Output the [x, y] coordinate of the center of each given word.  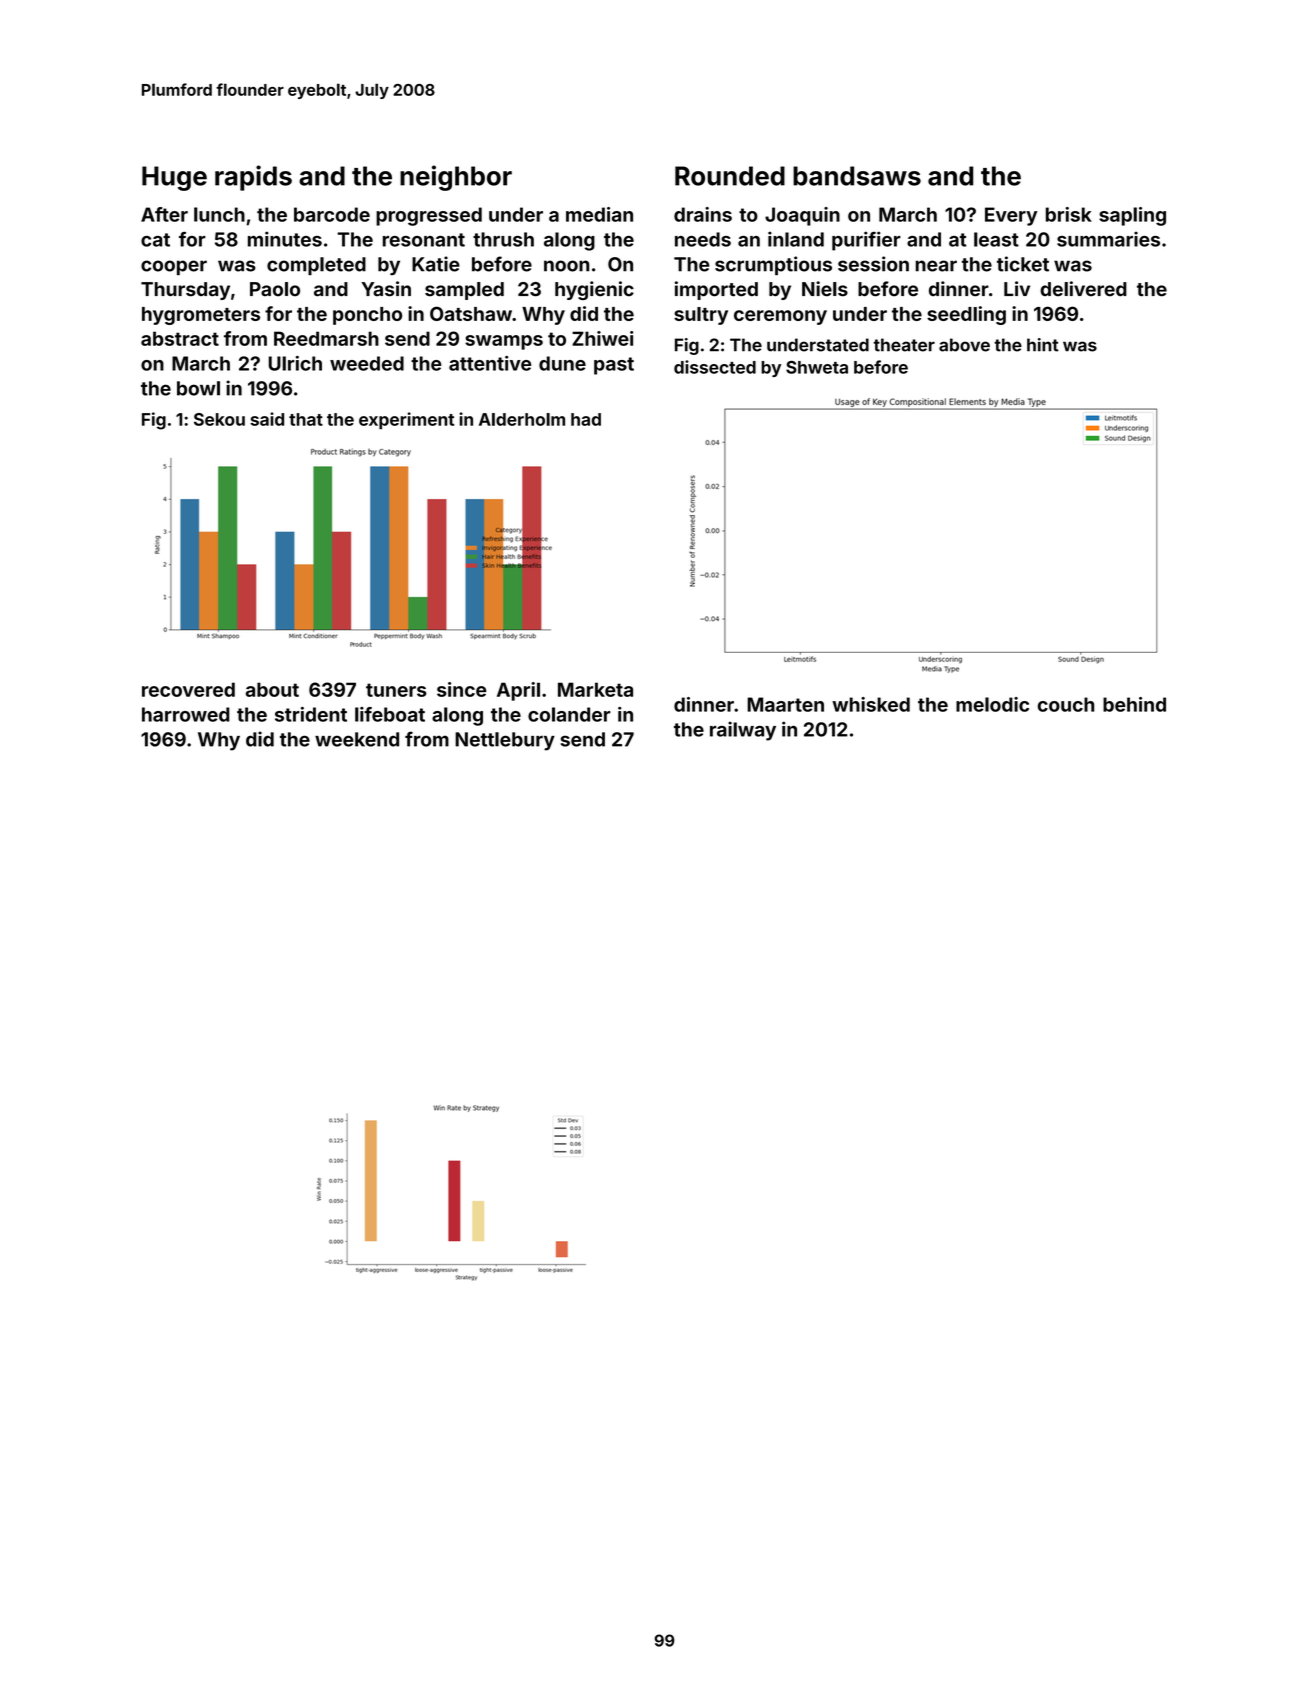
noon [566, 266]
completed [316, 266]
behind [1134, 704]
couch [1066, 704]
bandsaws [857, 176]
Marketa [595, 689]
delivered [1083, 289]
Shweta [817, 367]
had [586, 419]
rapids [253, 178]
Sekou [219, 419]
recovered [188, 689]
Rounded [730, 176]
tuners [396, 690]
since [461, 689]
